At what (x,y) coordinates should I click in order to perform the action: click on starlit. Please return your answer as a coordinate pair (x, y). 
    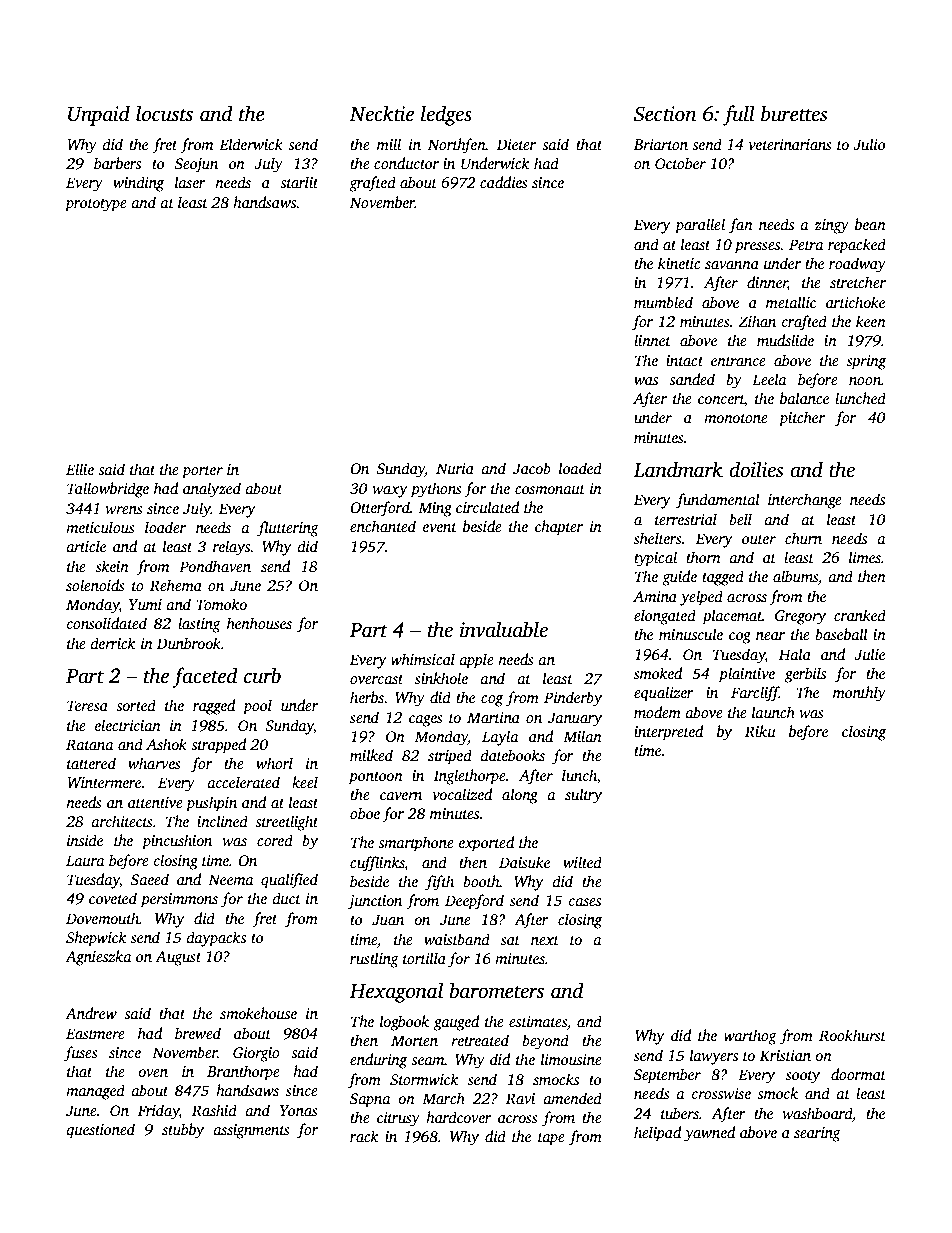
    Looking at the image, I should click on (299, 182).
